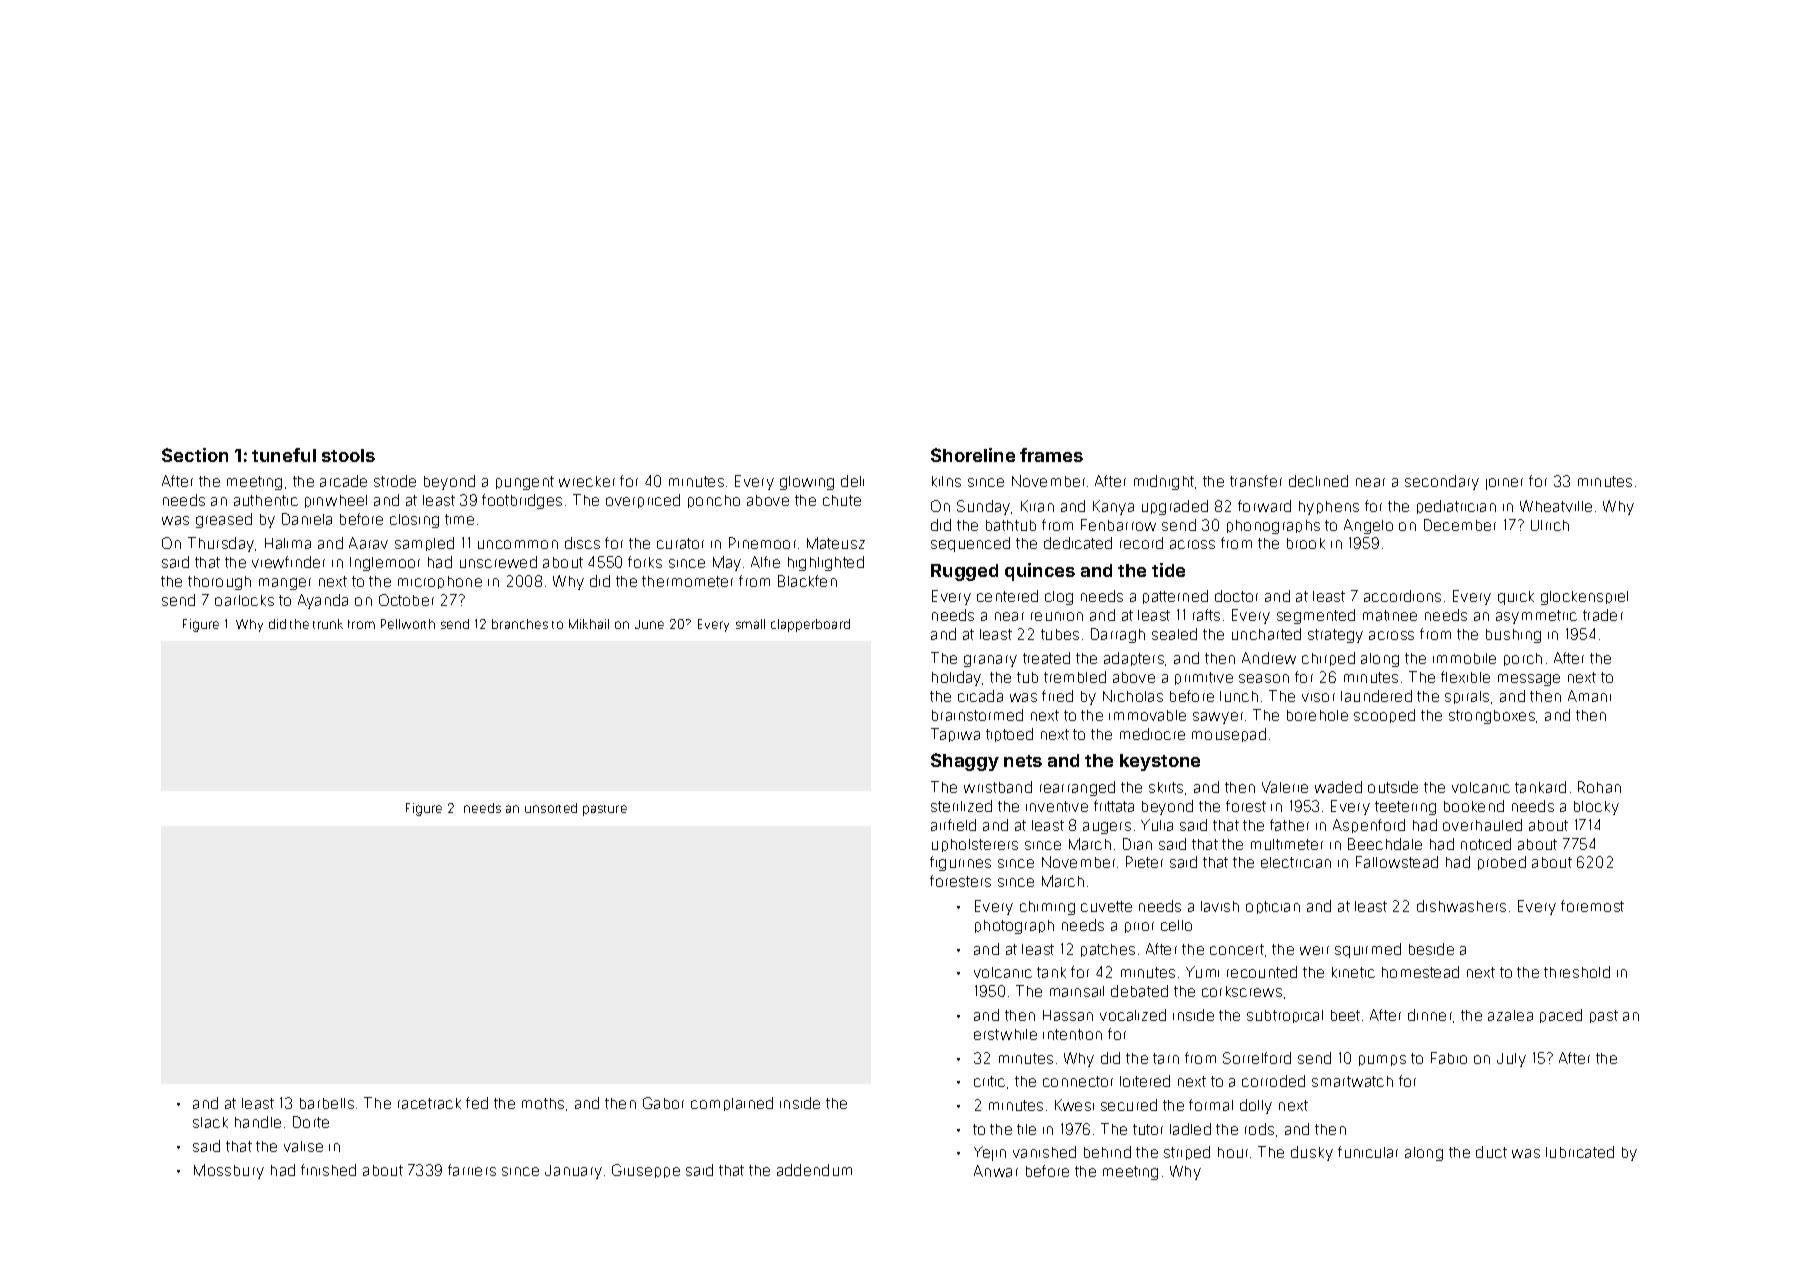 The height and width of the image is (1274, 1802). What do you see at coordinates (1599, 787) in the image?
I see `Rohan` at bounding box center [1599, 787].
